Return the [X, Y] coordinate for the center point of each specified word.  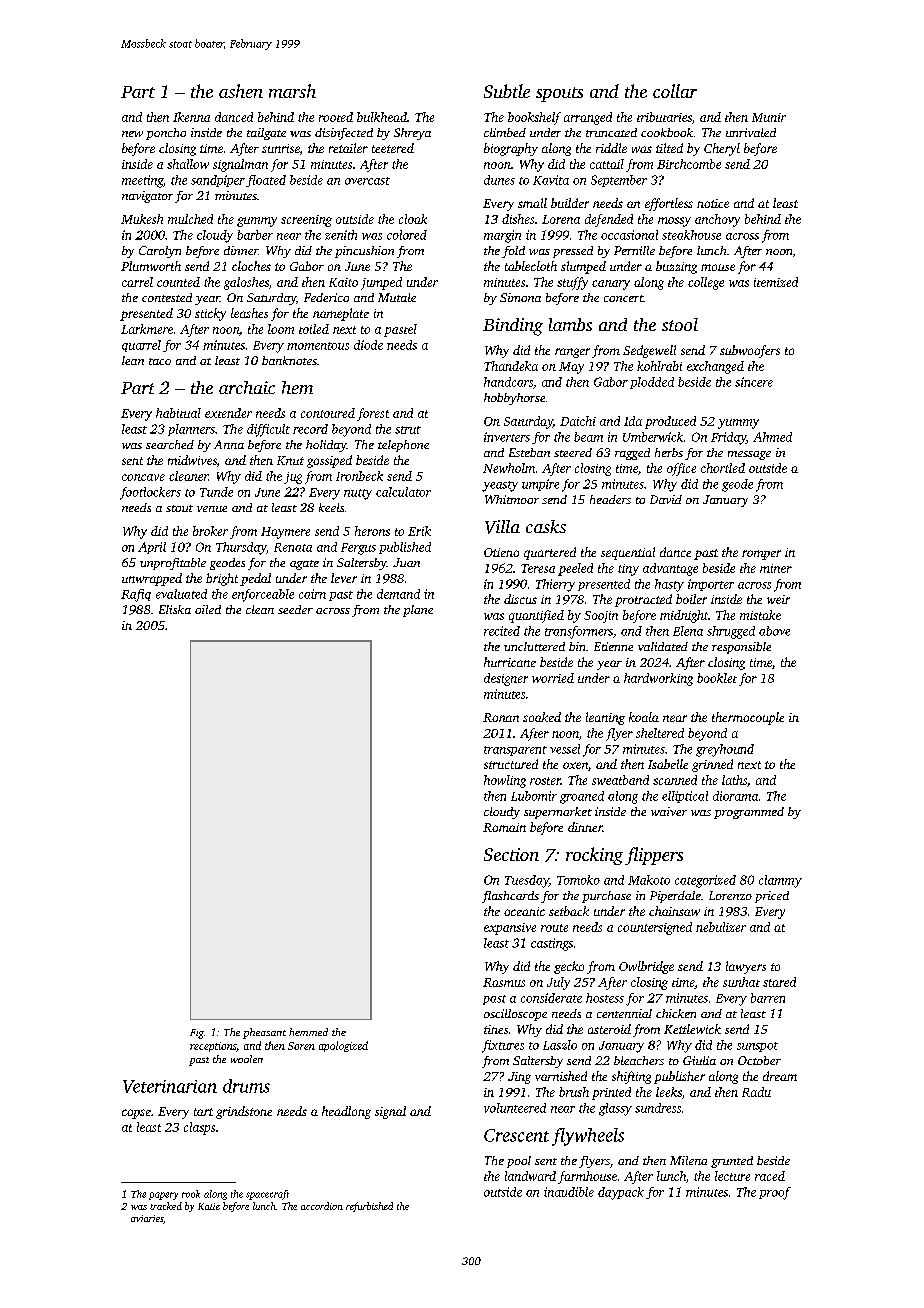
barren [768, 998]
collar [675, 91]
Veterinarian [170, 1086]
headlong [346, 1112]
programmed [749, 813]
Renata [293, 547]
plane [418, 611]
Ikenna [191, 117]
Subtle [507, 91]
